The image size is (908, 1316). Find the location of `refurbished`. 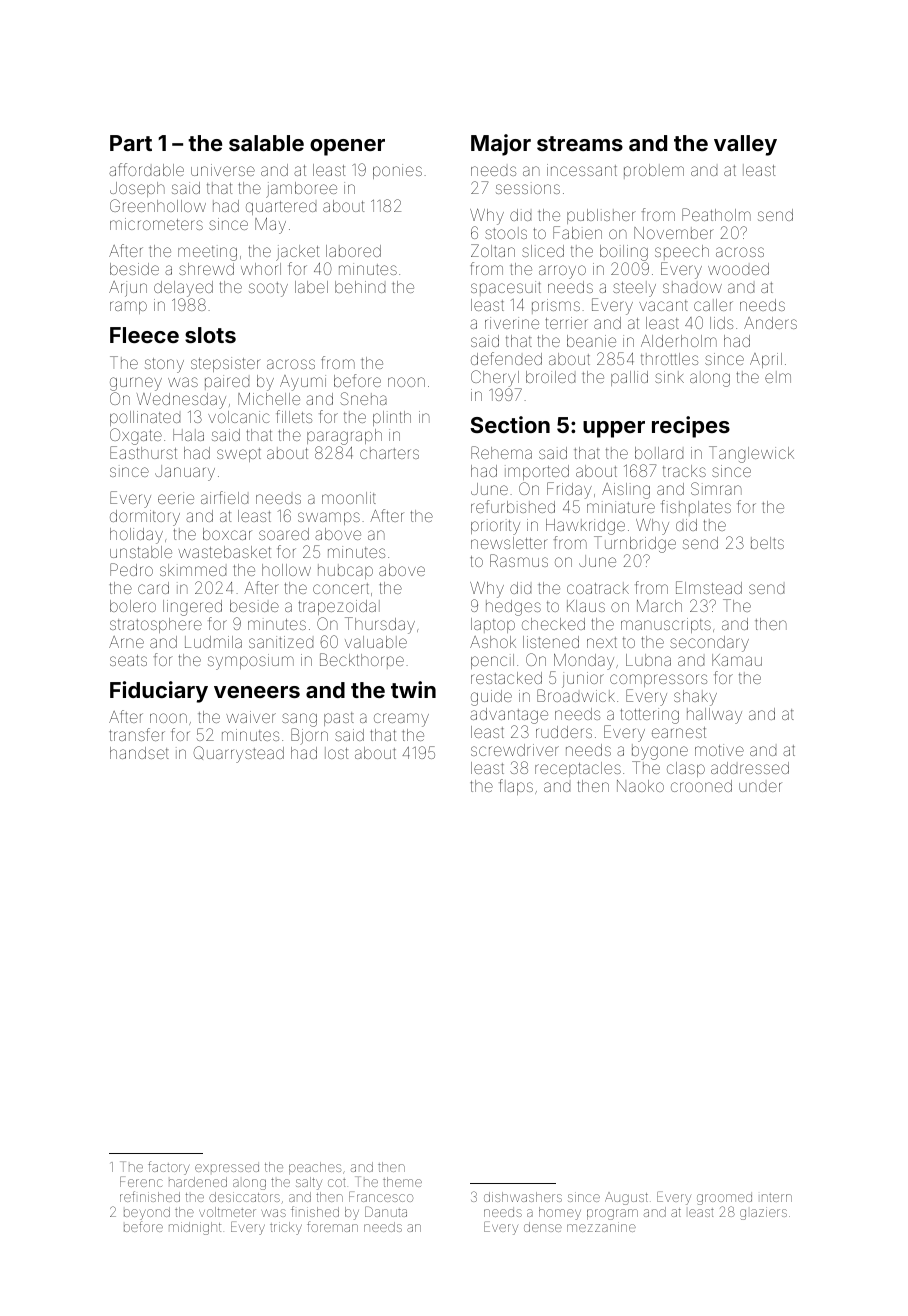

refurbished is located at coordinates (513, 506).
